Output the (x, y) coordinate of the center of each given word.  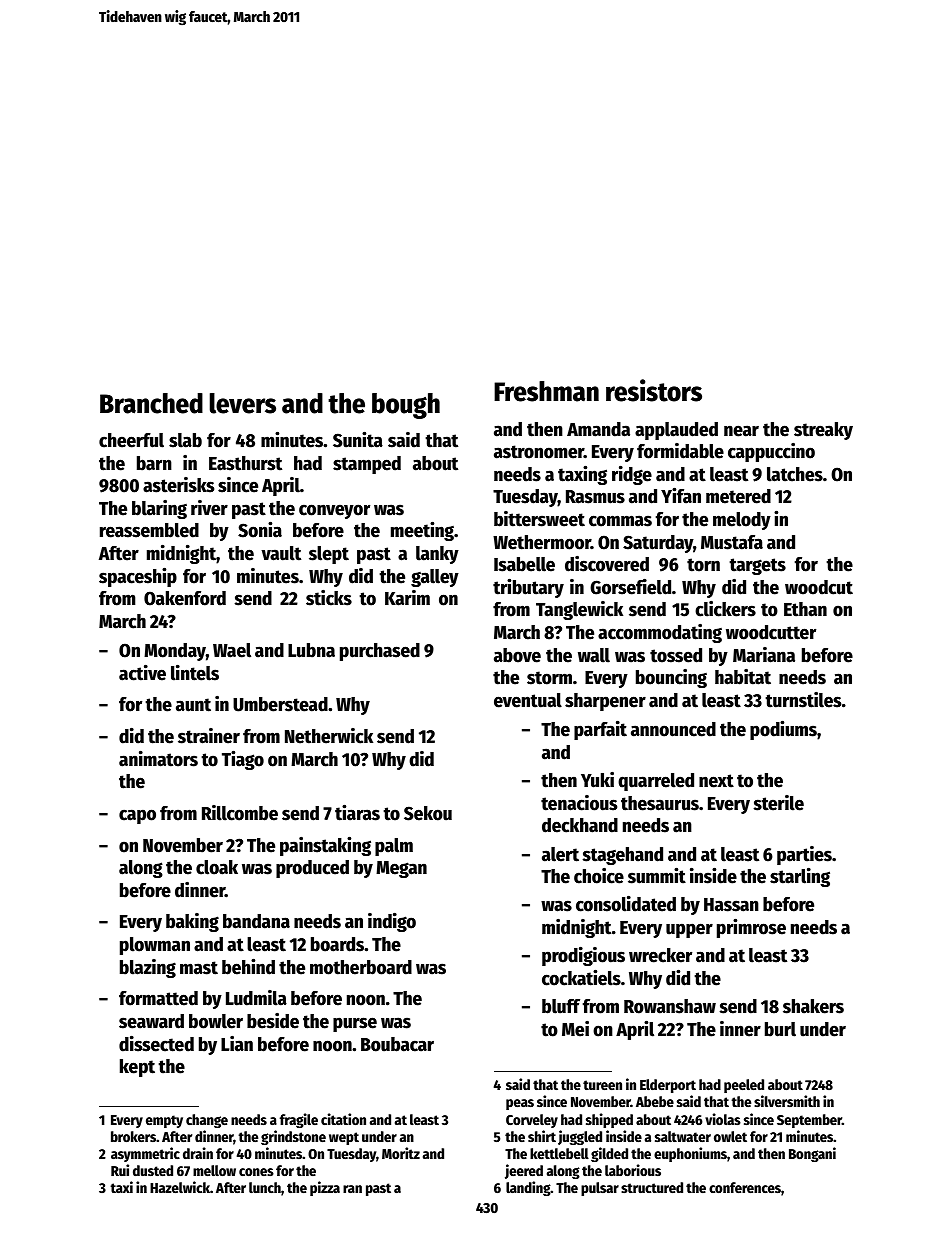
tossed (676, 655)
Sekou (428, 813)
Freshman (546, 391)
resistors (654, 390)
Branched (151, 403)
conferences (745, 1187)
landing (528, 1188)
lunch (265, 1187)
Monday (175, 652)
